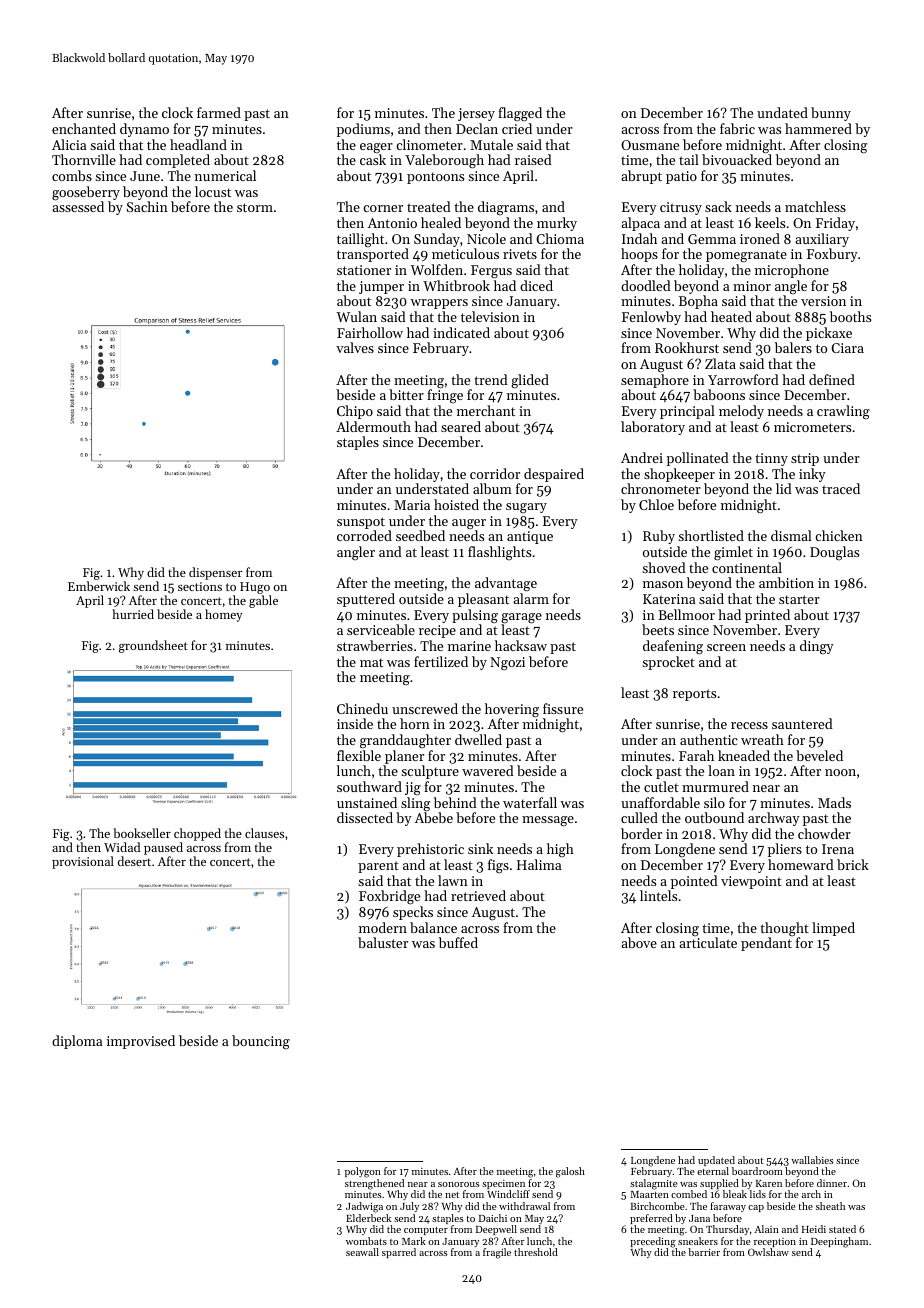 The height and width of the screenshot is (1308, 924). What do you see at coordinates (497, 1253) in the screenshot?
I see `fragile` at bounding box center [497, 1253].
